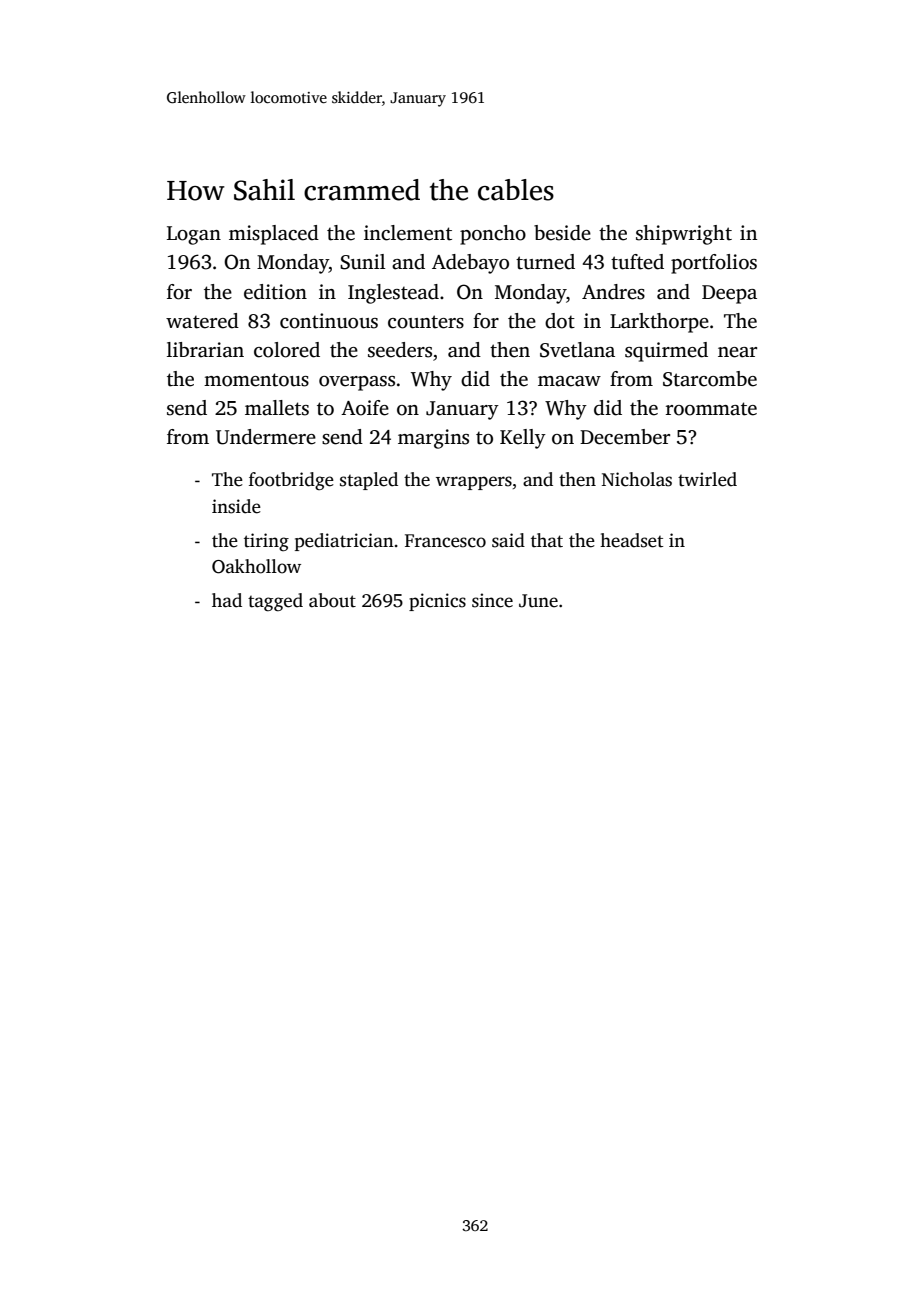 The width and height of the image is (924, 1311). I want to click on Oakhollow, so click(256, 566).
